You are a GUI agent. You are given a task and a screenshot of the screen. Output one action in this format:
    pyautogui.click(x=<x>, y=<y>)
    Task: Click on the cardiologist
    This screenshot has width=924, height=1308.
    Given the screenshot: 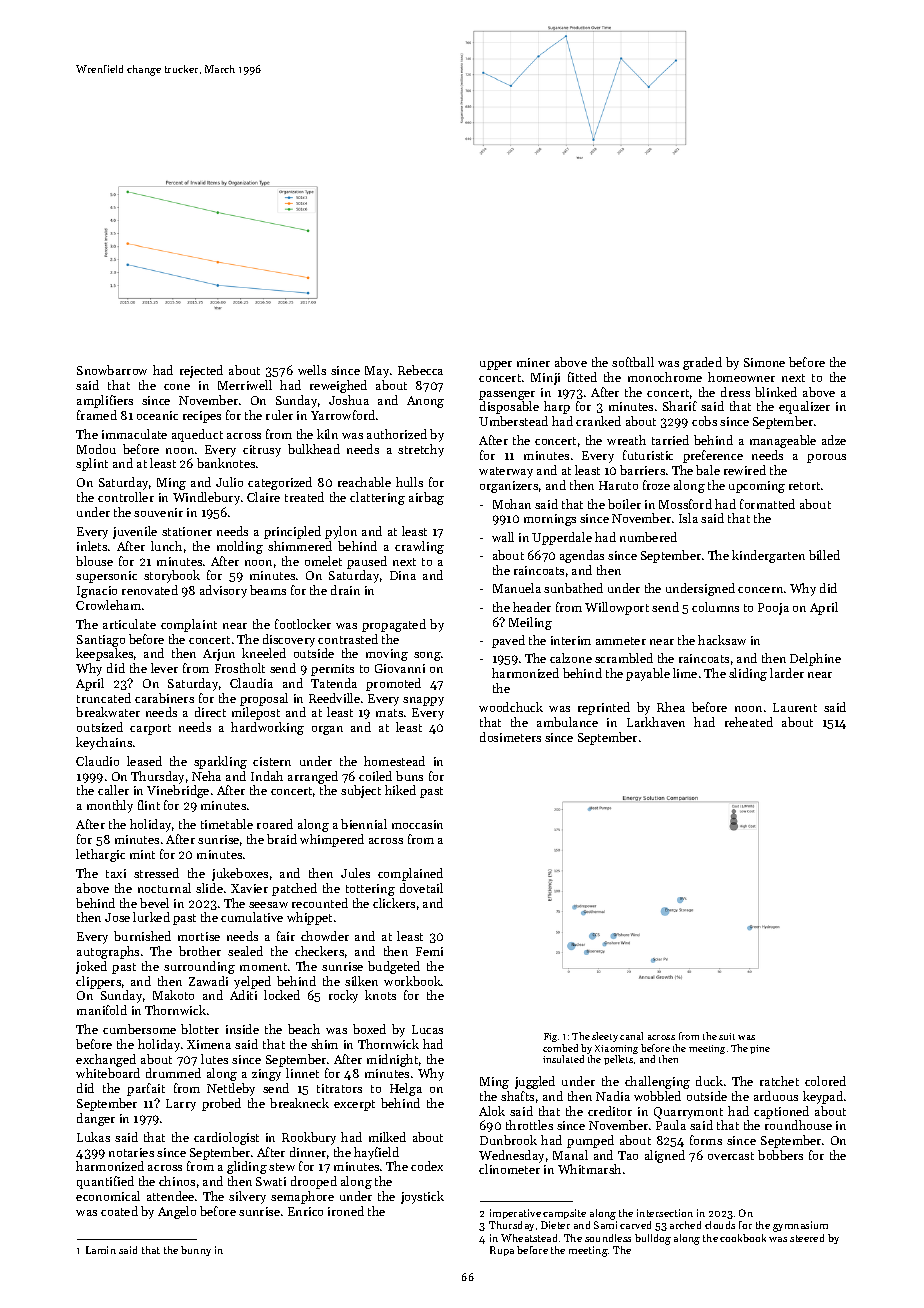 What is the action you would take?
    pyautogui.click(x=226, y=1138)
